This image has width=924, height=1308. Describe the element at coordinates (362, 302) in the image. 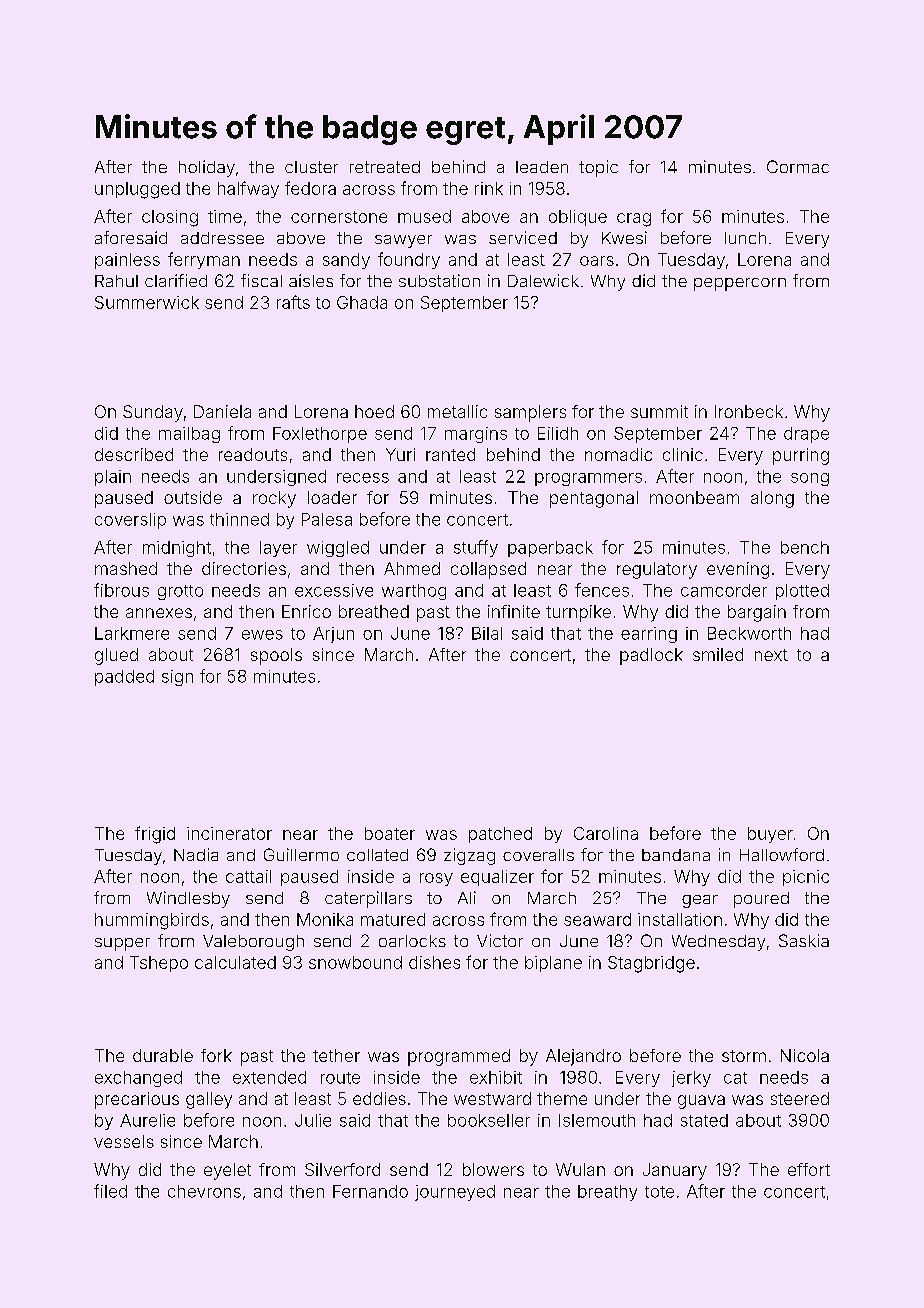

I see `Ghada` at that location.
